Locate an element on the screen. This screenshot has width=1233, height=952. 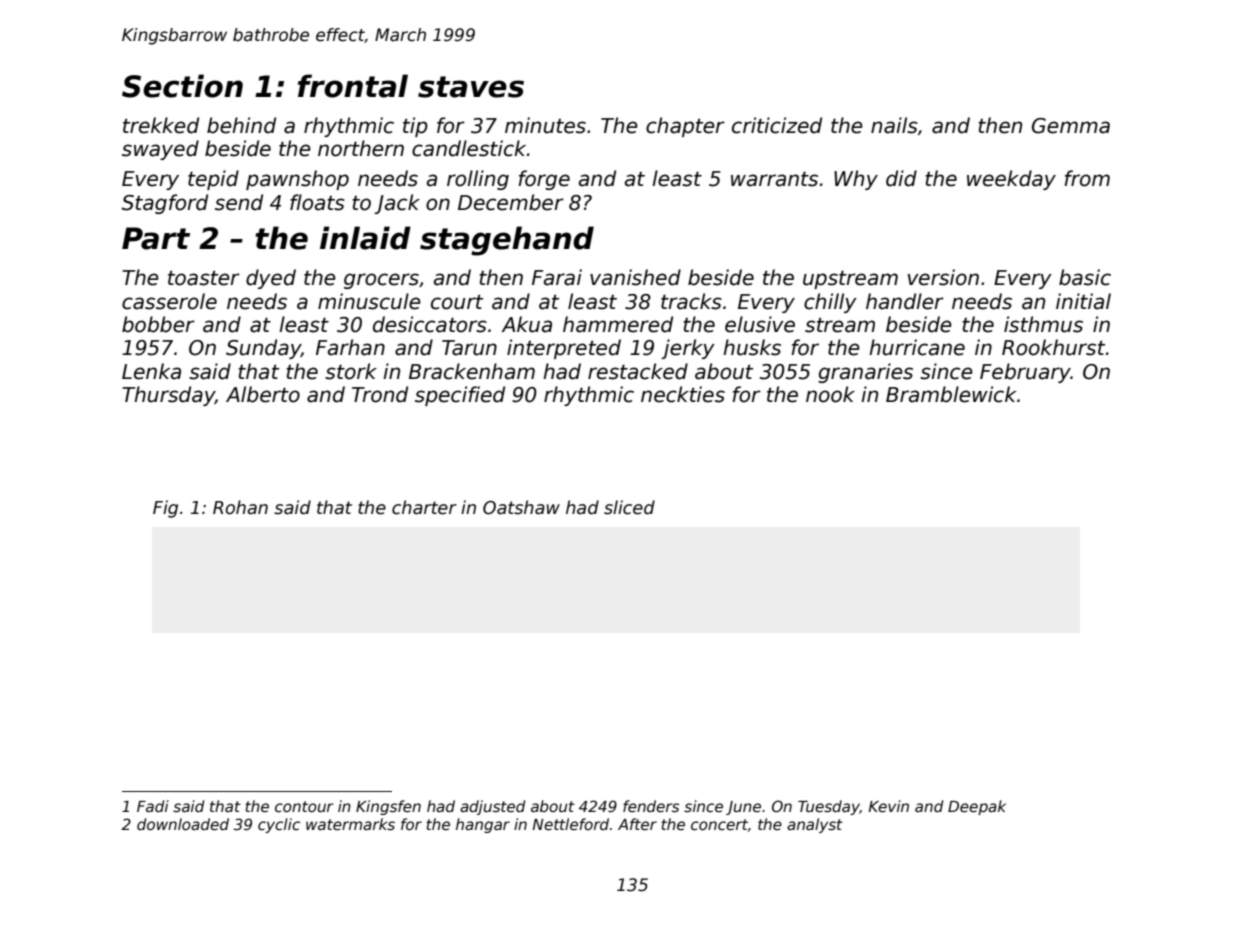
December is located at coordinates (511, 202).
